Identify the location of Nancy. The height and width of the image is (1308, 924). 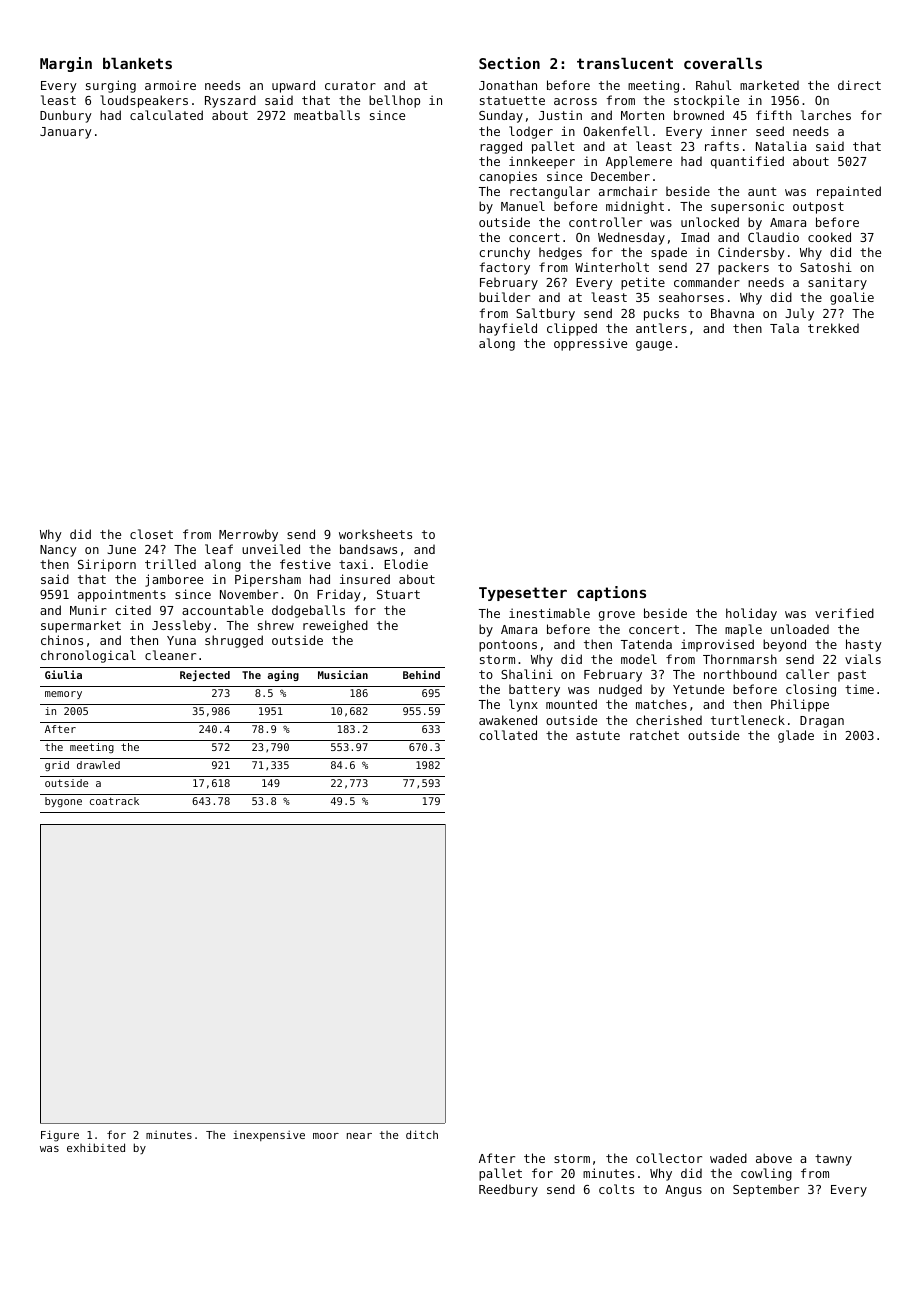
(58, 551).
